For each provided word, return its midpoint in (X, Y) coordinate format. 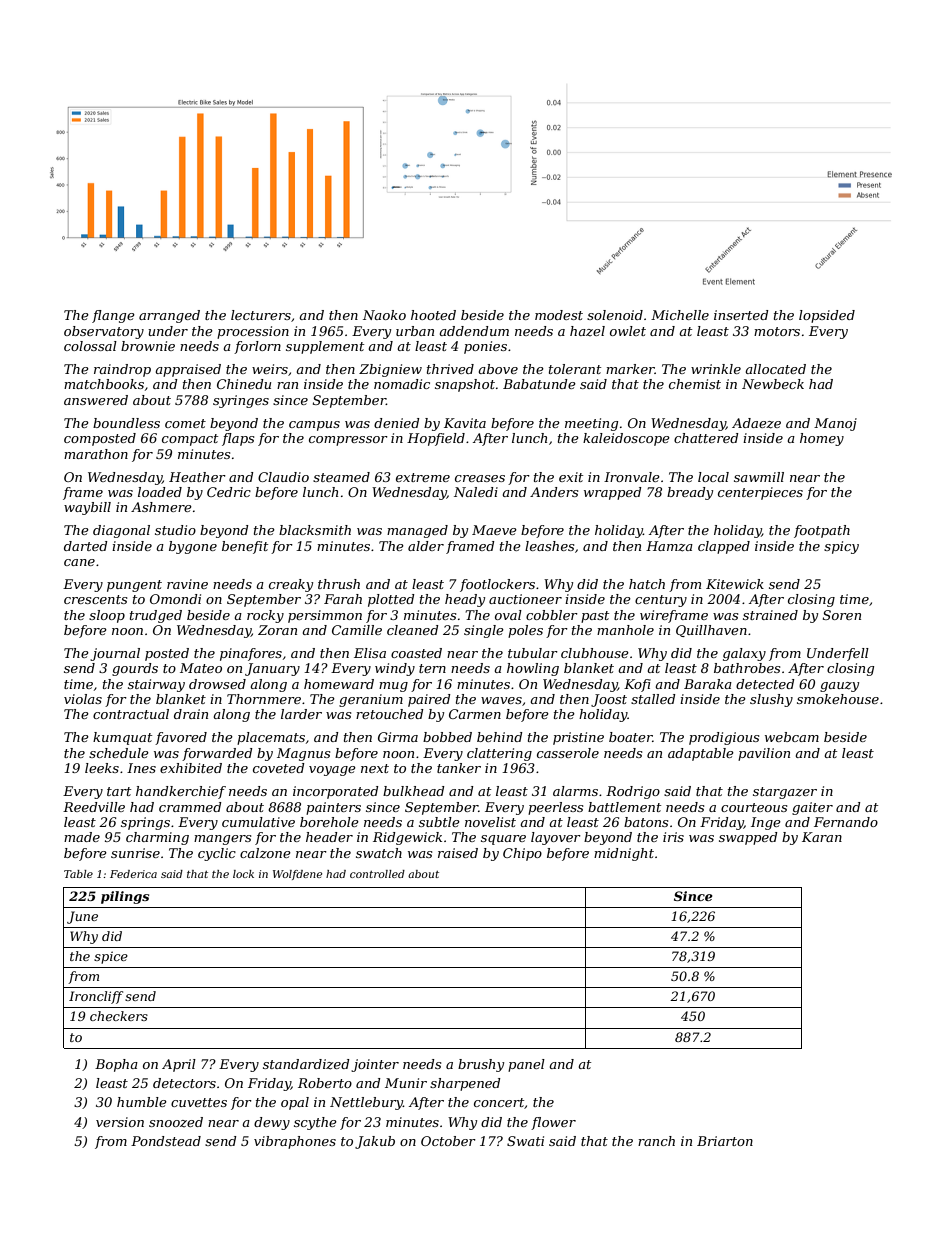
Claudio (283, 477)
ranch (656, 1141)
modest (559, 315)
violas (83, 699)
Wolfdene (297, 875)
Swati (525, 1141)
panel (526, 1065)
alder (426, 546)
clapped (724, 547)
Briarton (725, 1141)
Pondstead (166, 1141)
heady (465, 600)
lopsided (827, 316)
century (661, 601)
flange (113, 316)
